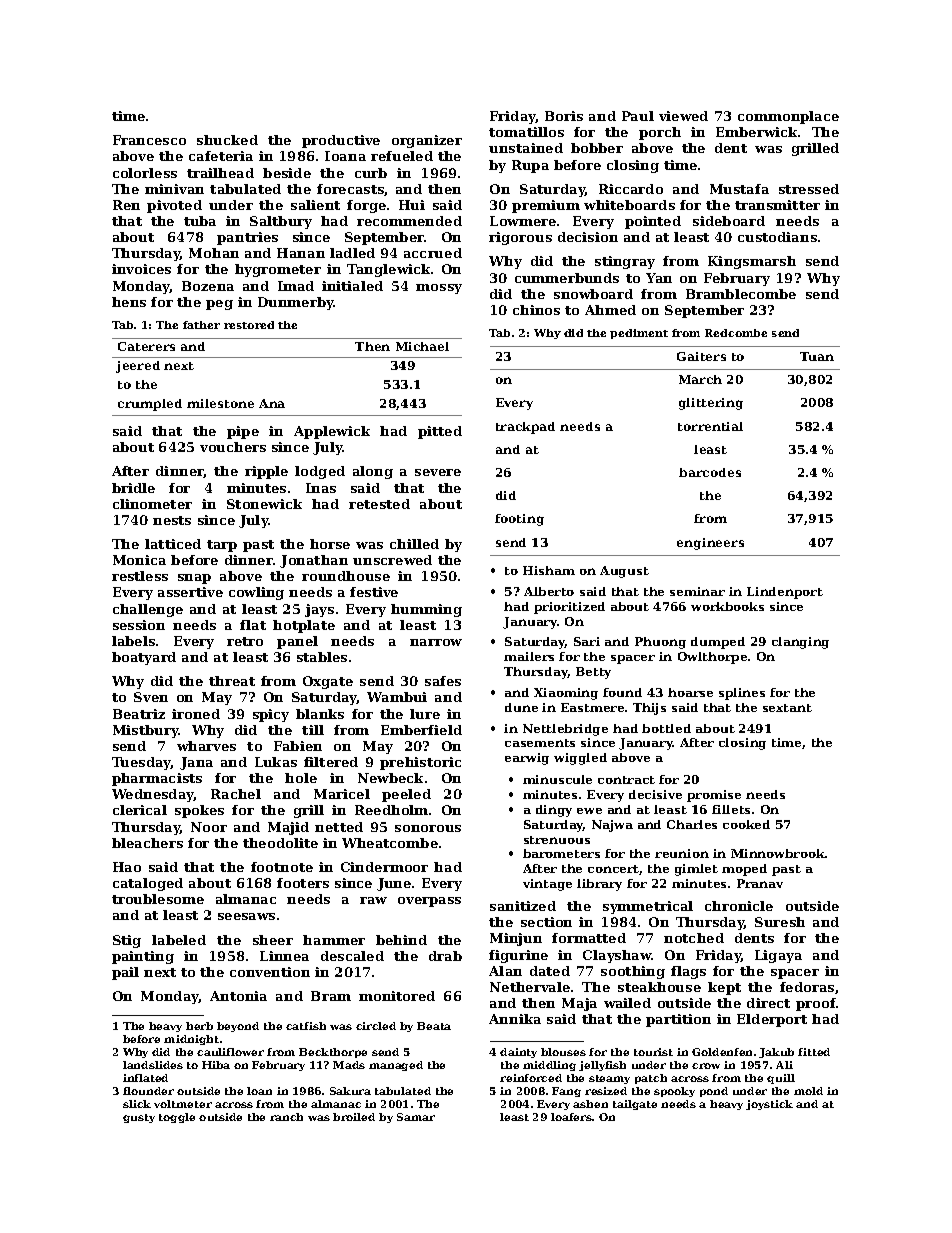 This screenshot has width=952, height=1233. I want to click on productive, so click(341, 141).
